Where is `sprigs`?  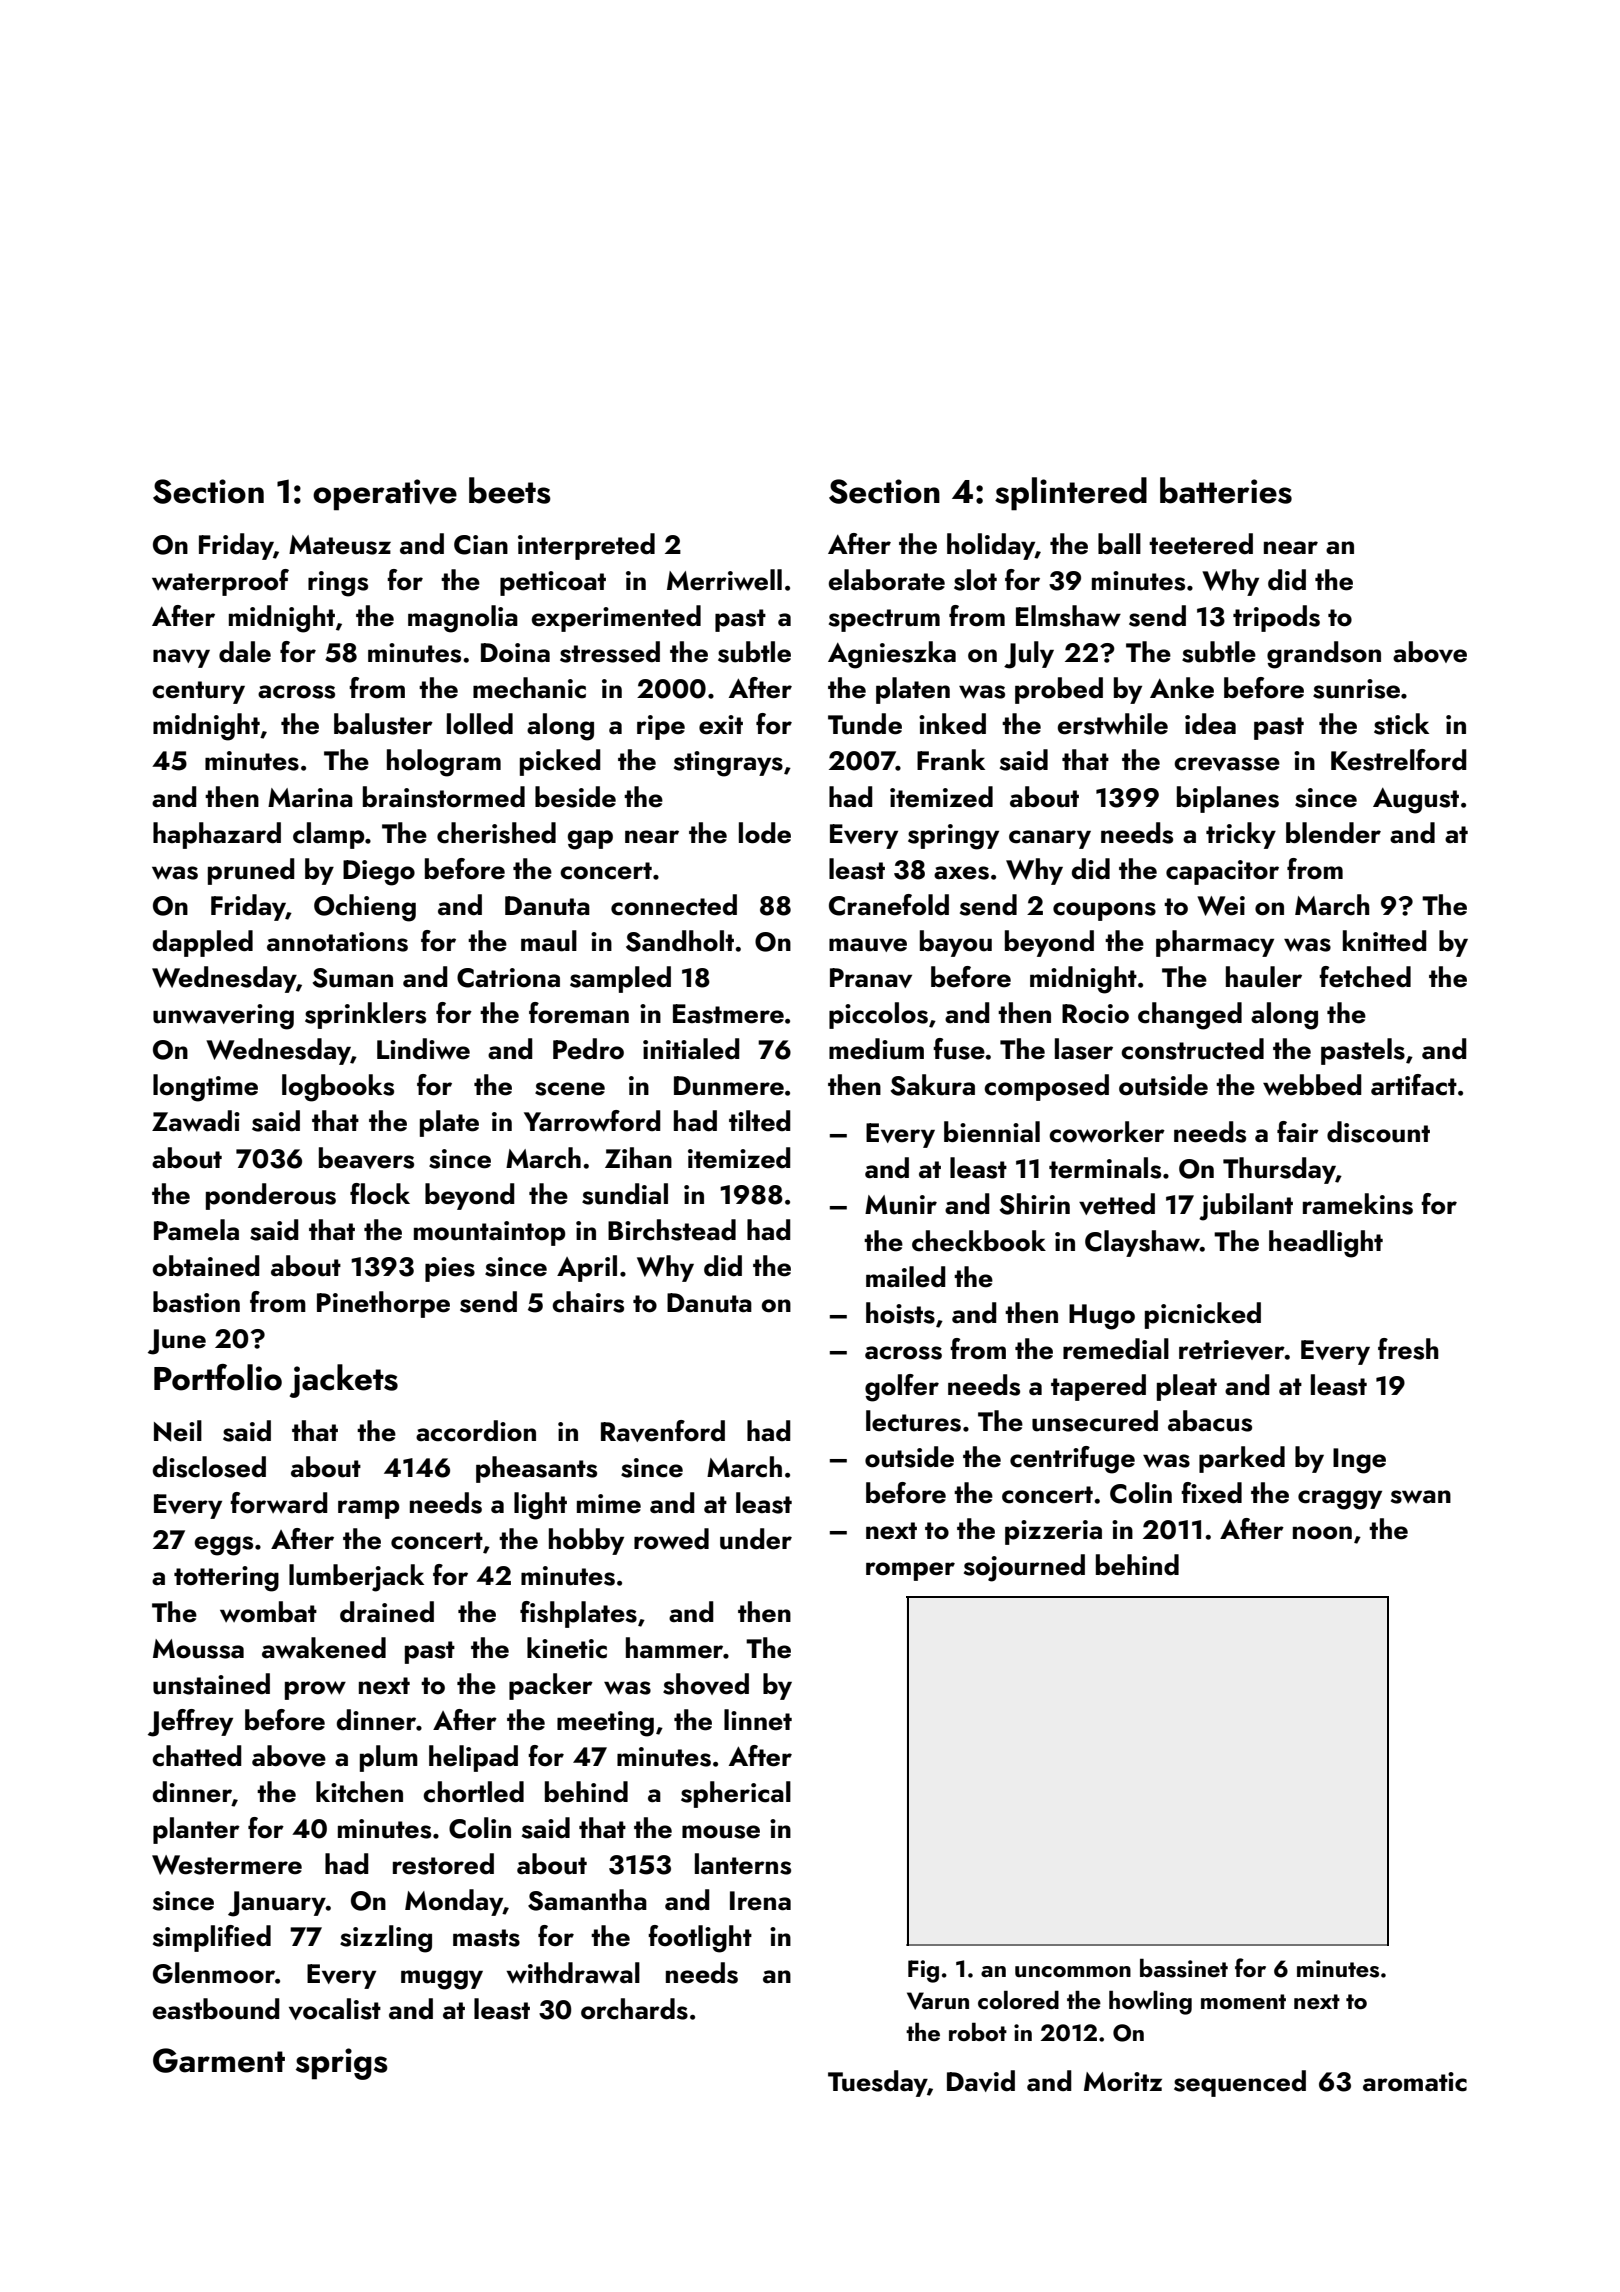
sprigs is located at coordinates (342, 2064).
